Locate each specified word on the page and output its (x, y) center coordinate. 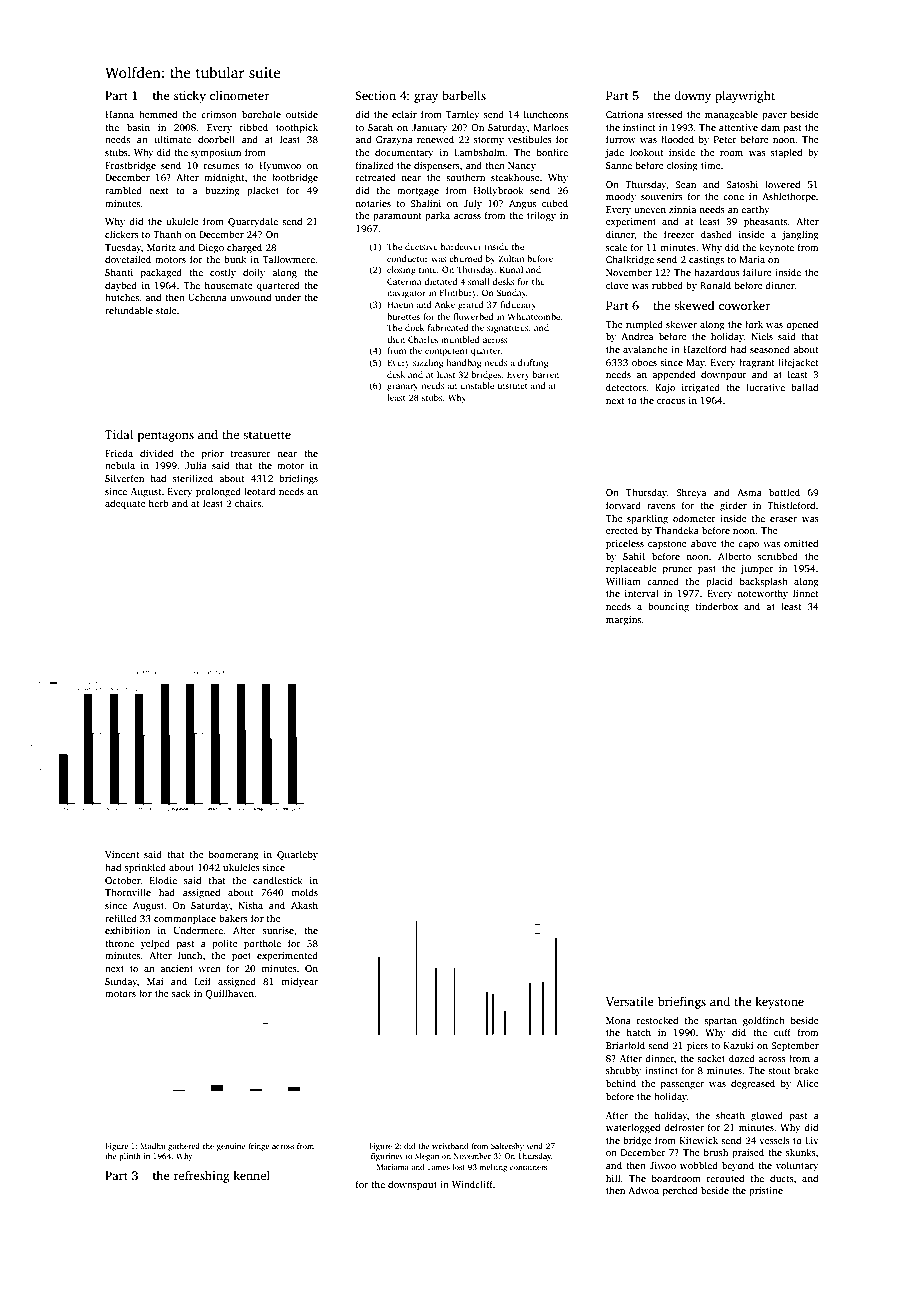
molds (304, 892)
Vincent (122, 854)
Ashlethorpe (789, 197)
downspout (412, 1185)
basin (138, 127)
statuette (267, 435)
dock (415, 327)
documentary (404, 153)
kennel (251, 1175)
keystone (779, 1003)
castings (706, 261)
